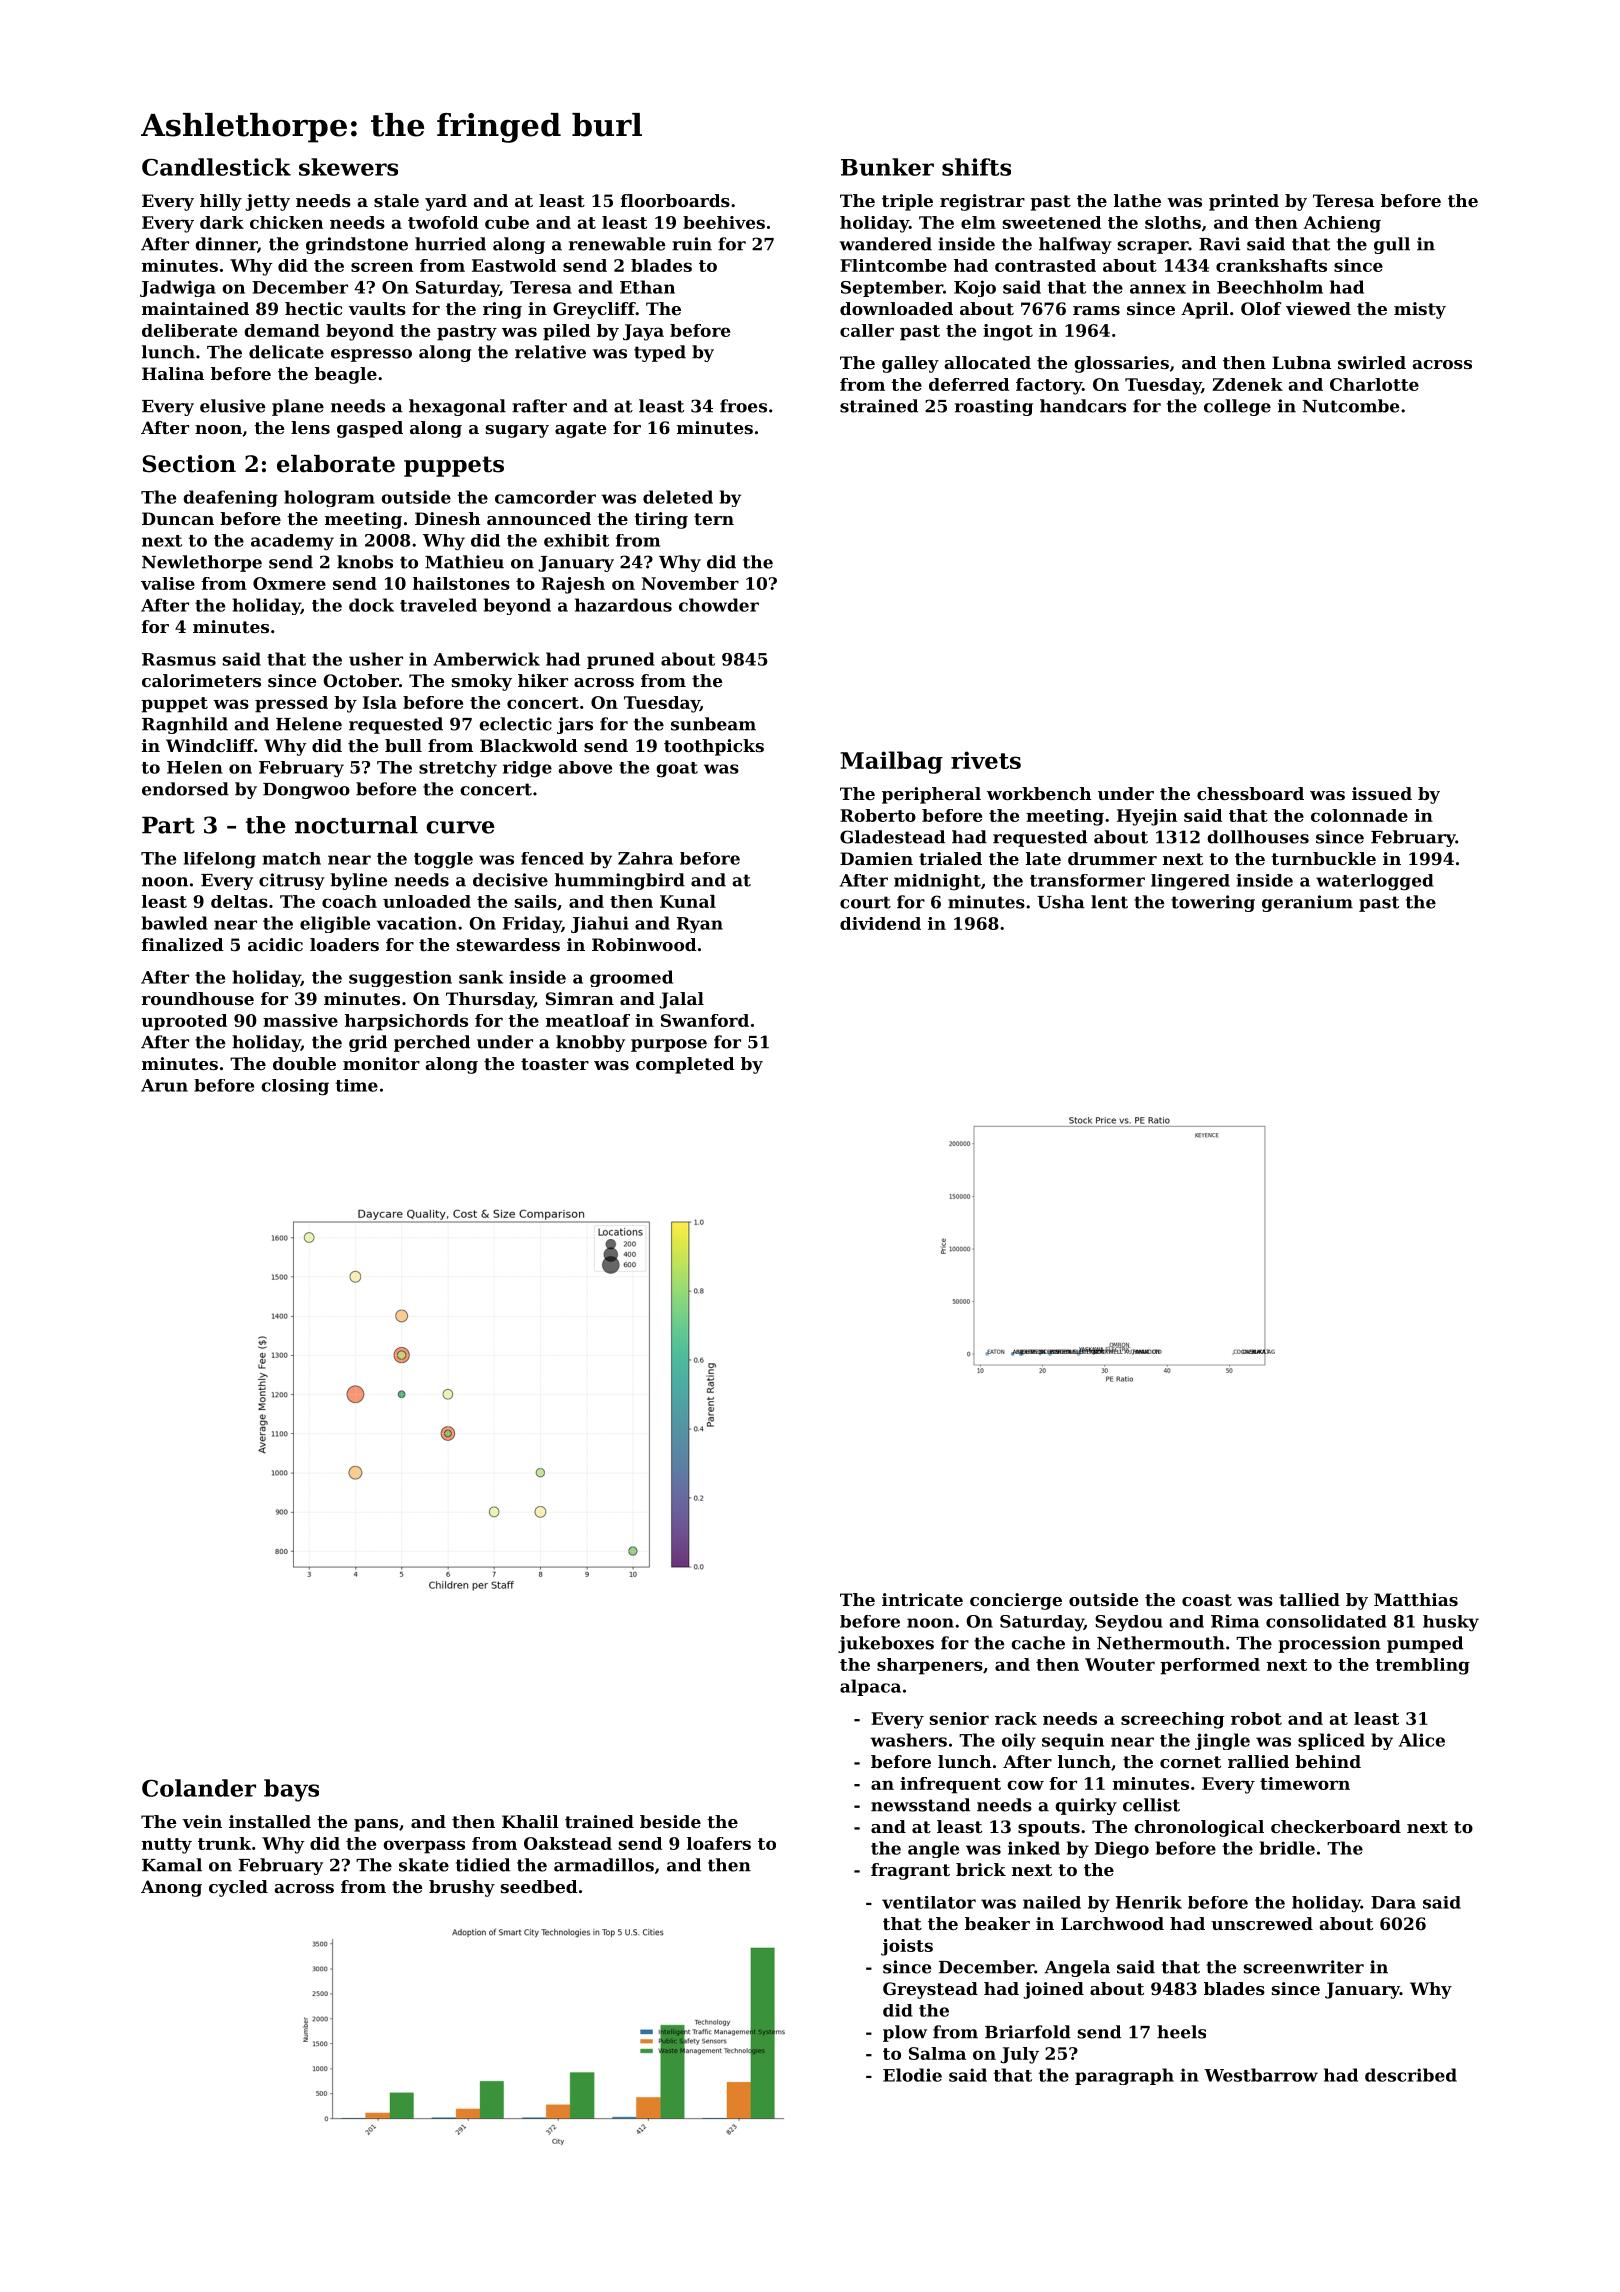 Image resolution: width=1620 pixels, height=2292 pixels. Describe the element at coordinates (1244, 202) in the screenshot. I see `printed` at that location.
